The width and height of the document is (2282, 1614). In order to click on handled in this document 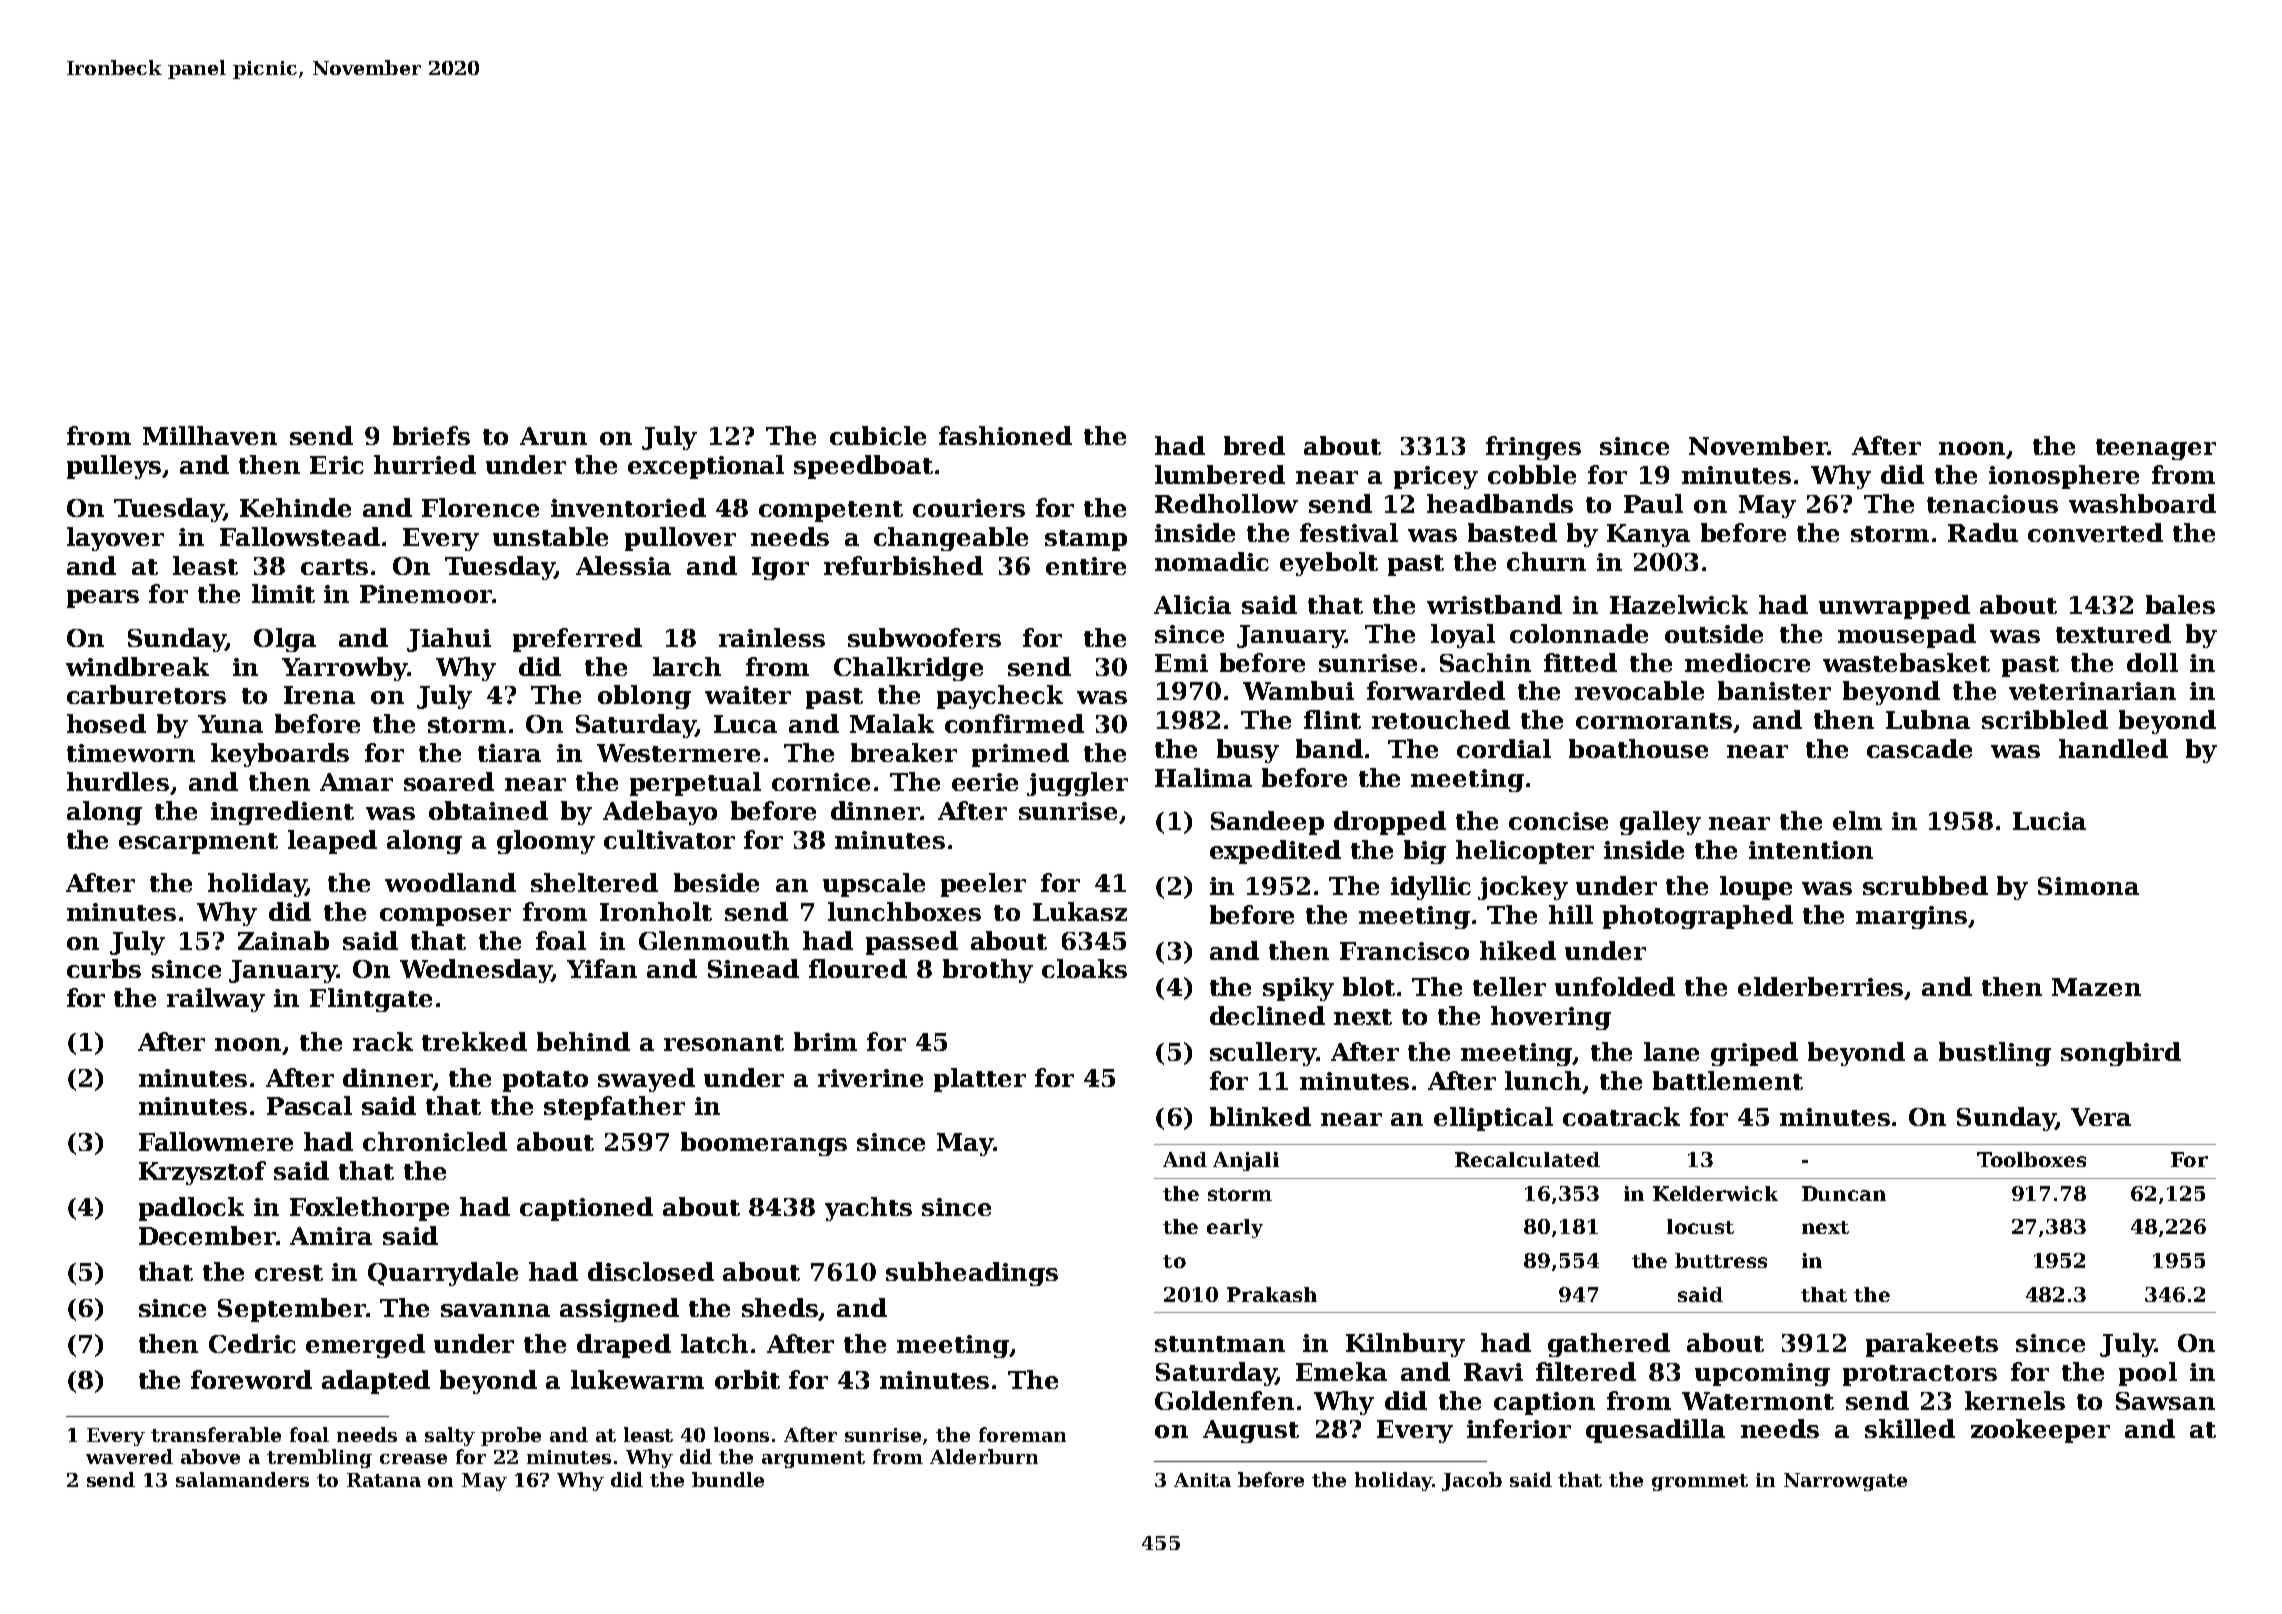, I will do `click(2113, 748)`.
